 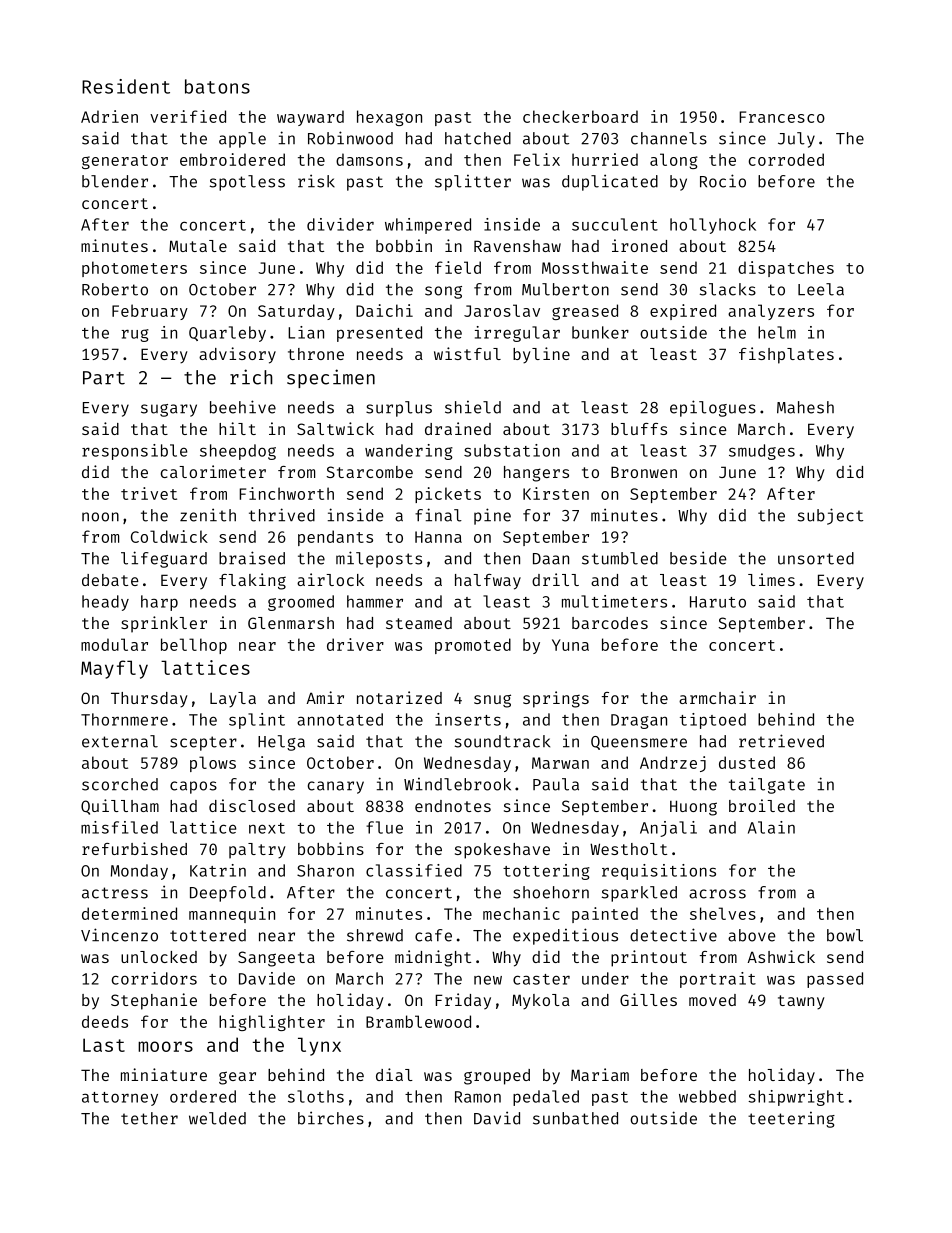 What do you see at coordinates (242, 140) in the image?
I see `apple` at bounding box center [242, 140].
